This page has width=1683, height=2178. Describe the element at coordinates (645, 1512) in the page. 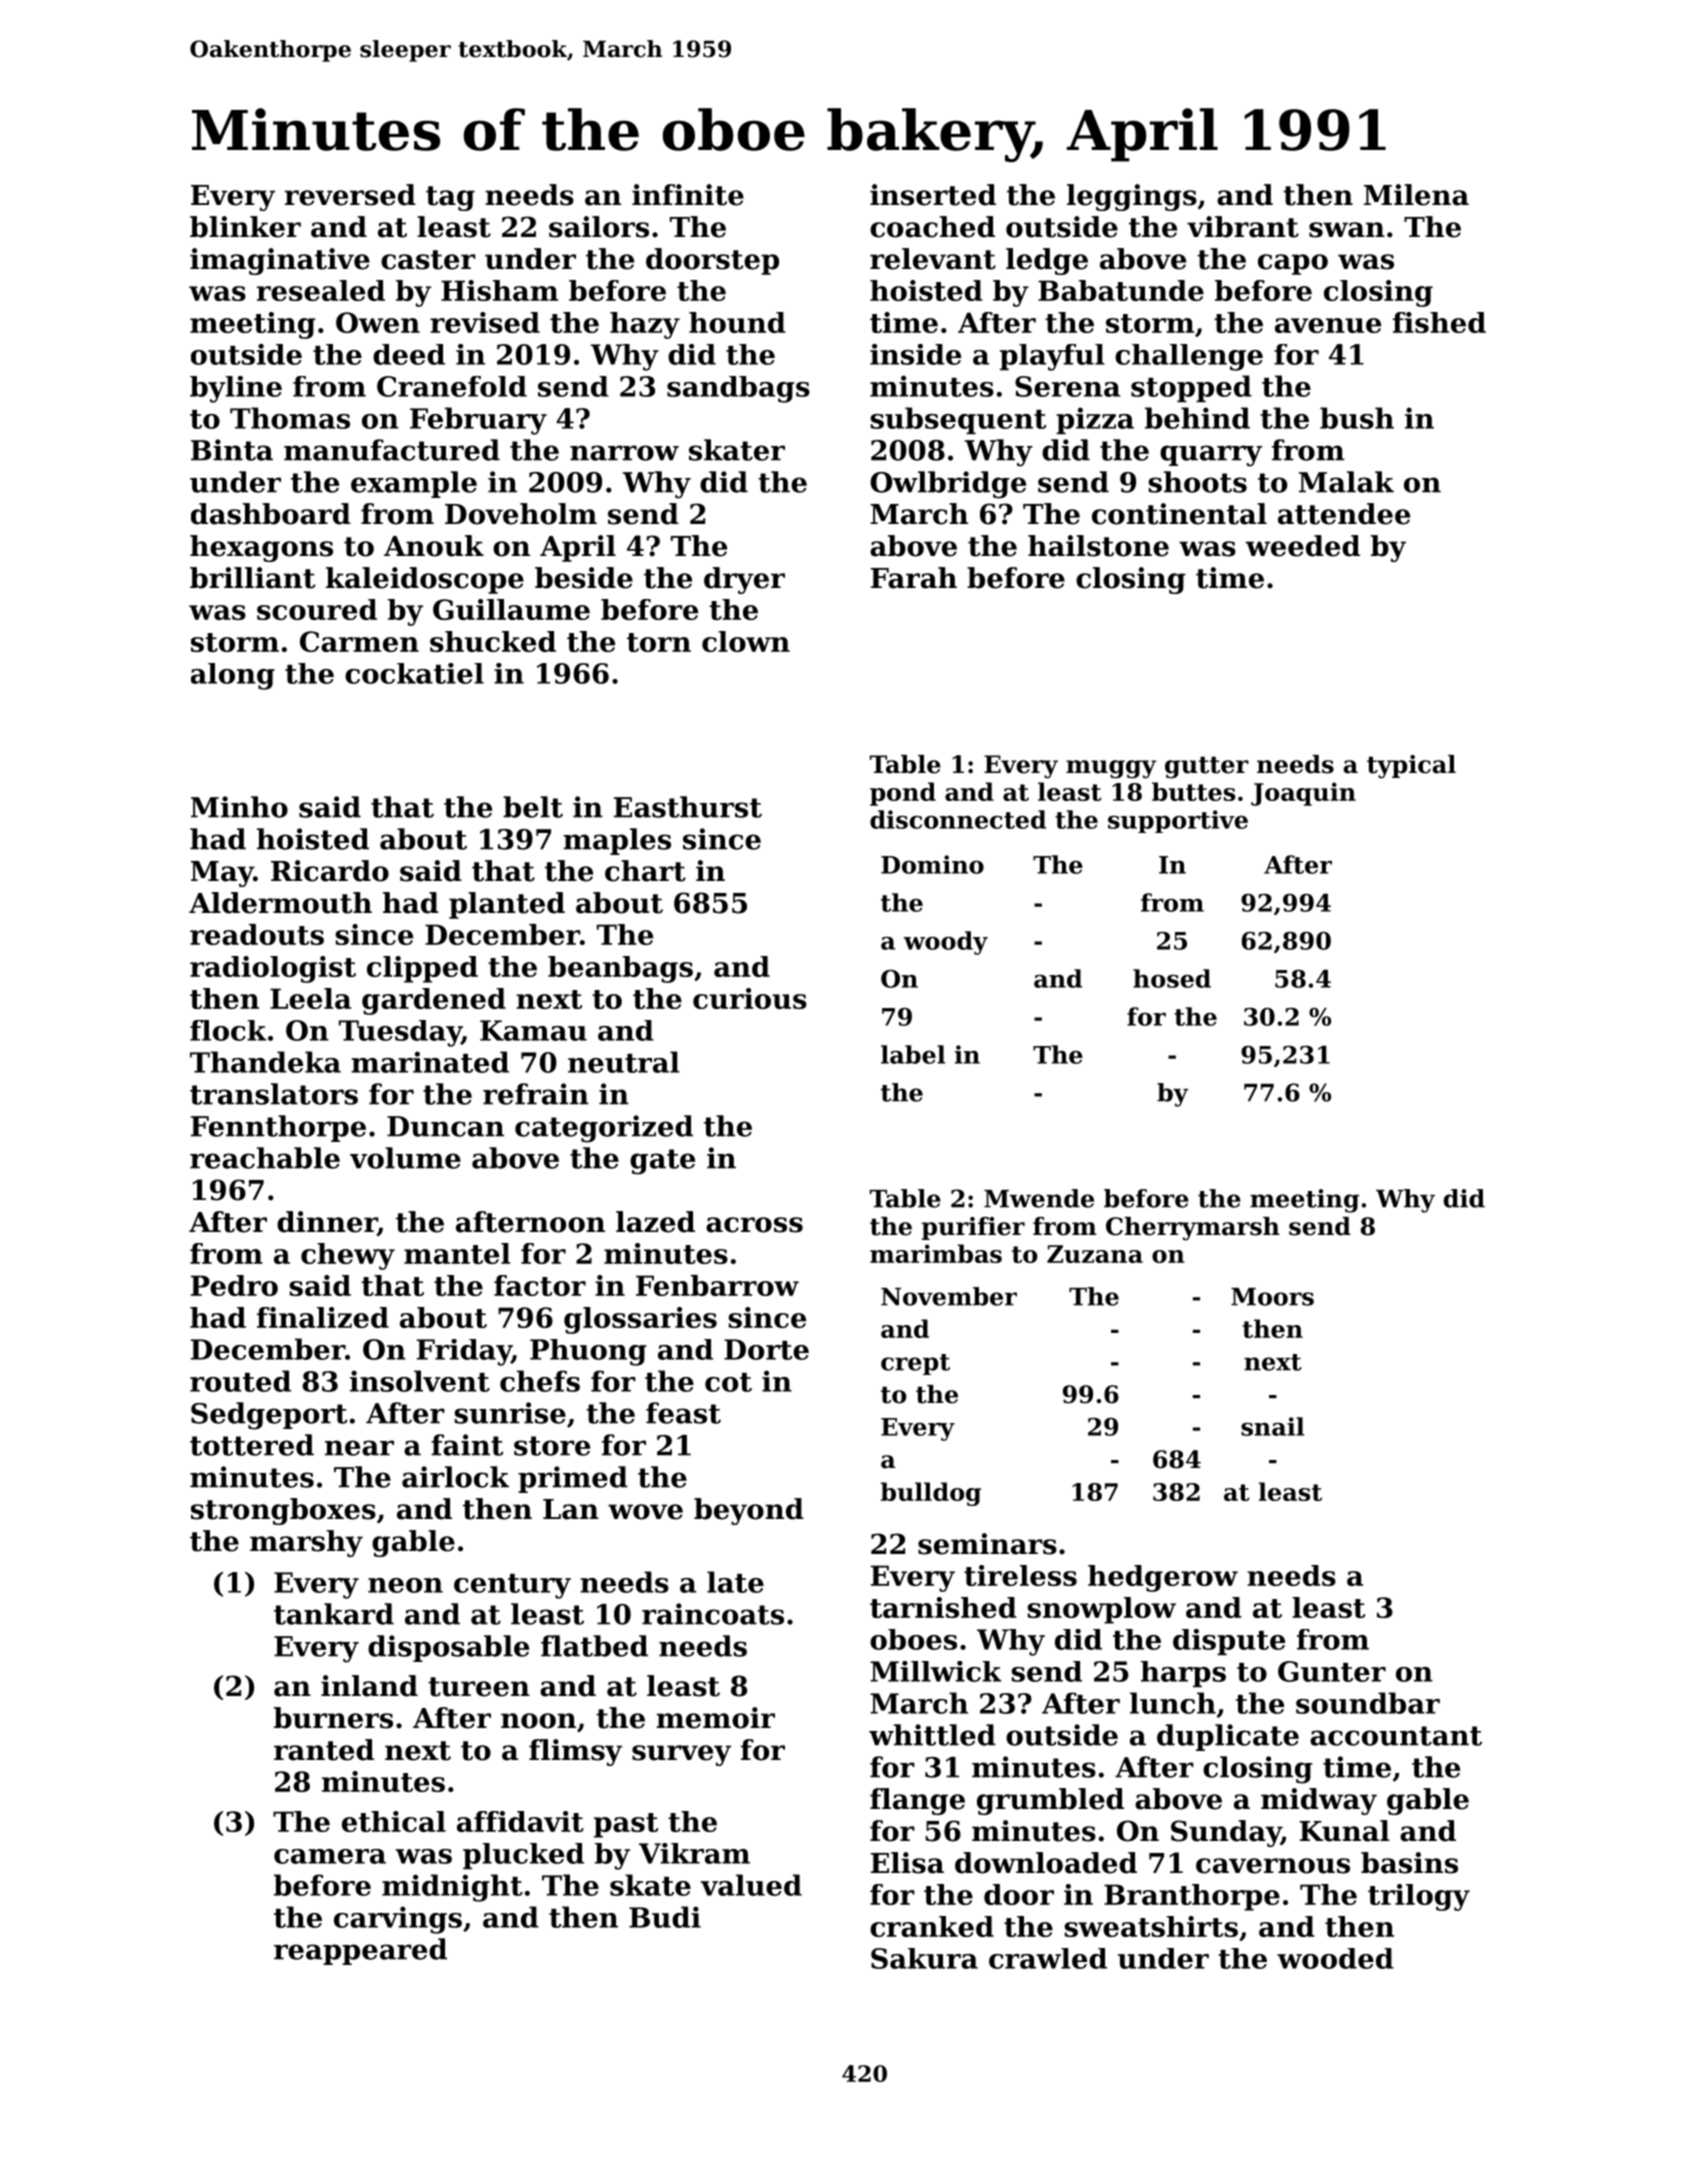

I see `wove` at that location.
